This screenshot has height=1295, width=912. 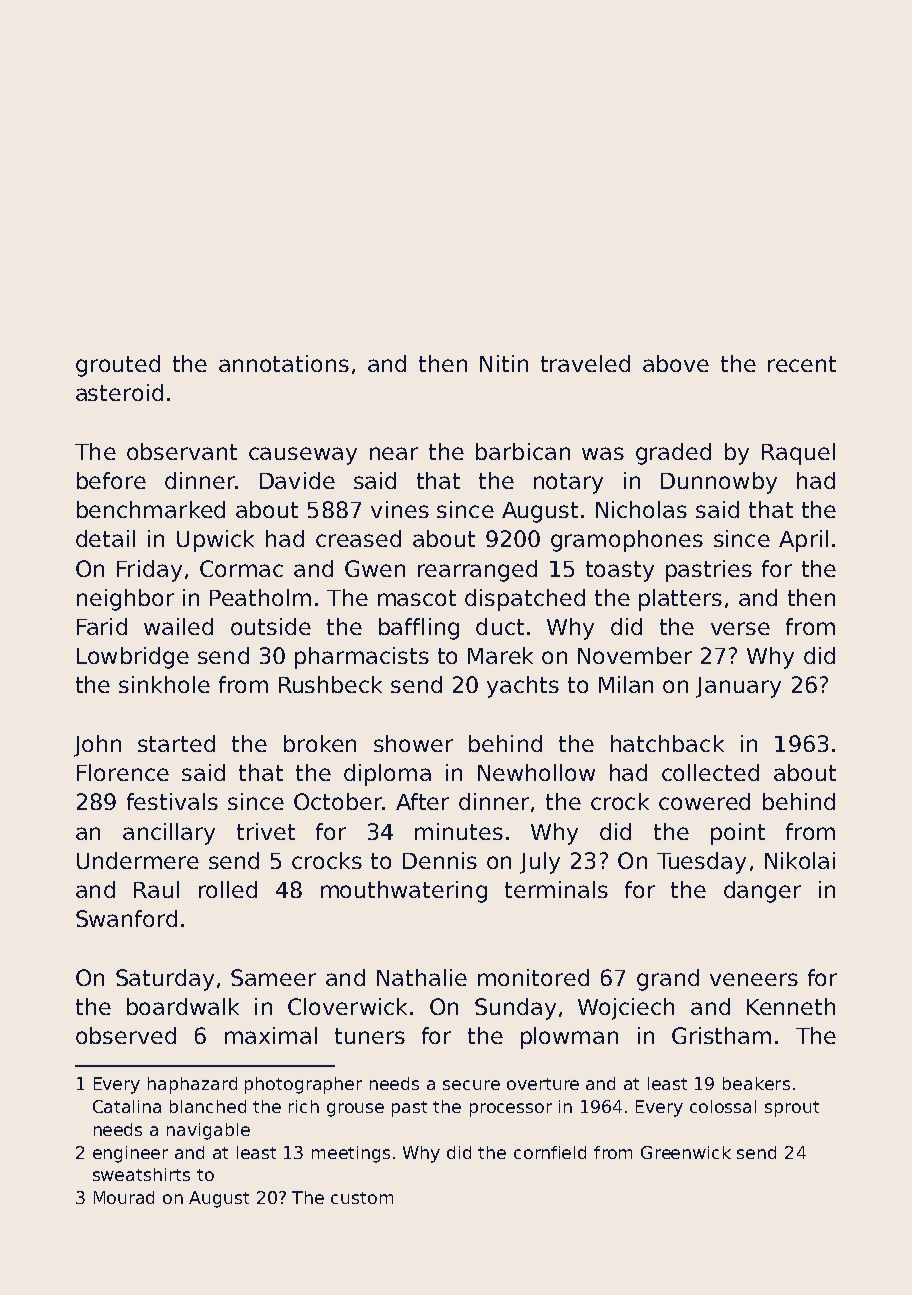 I want to click on Florence, so click(x=123, y=772).
